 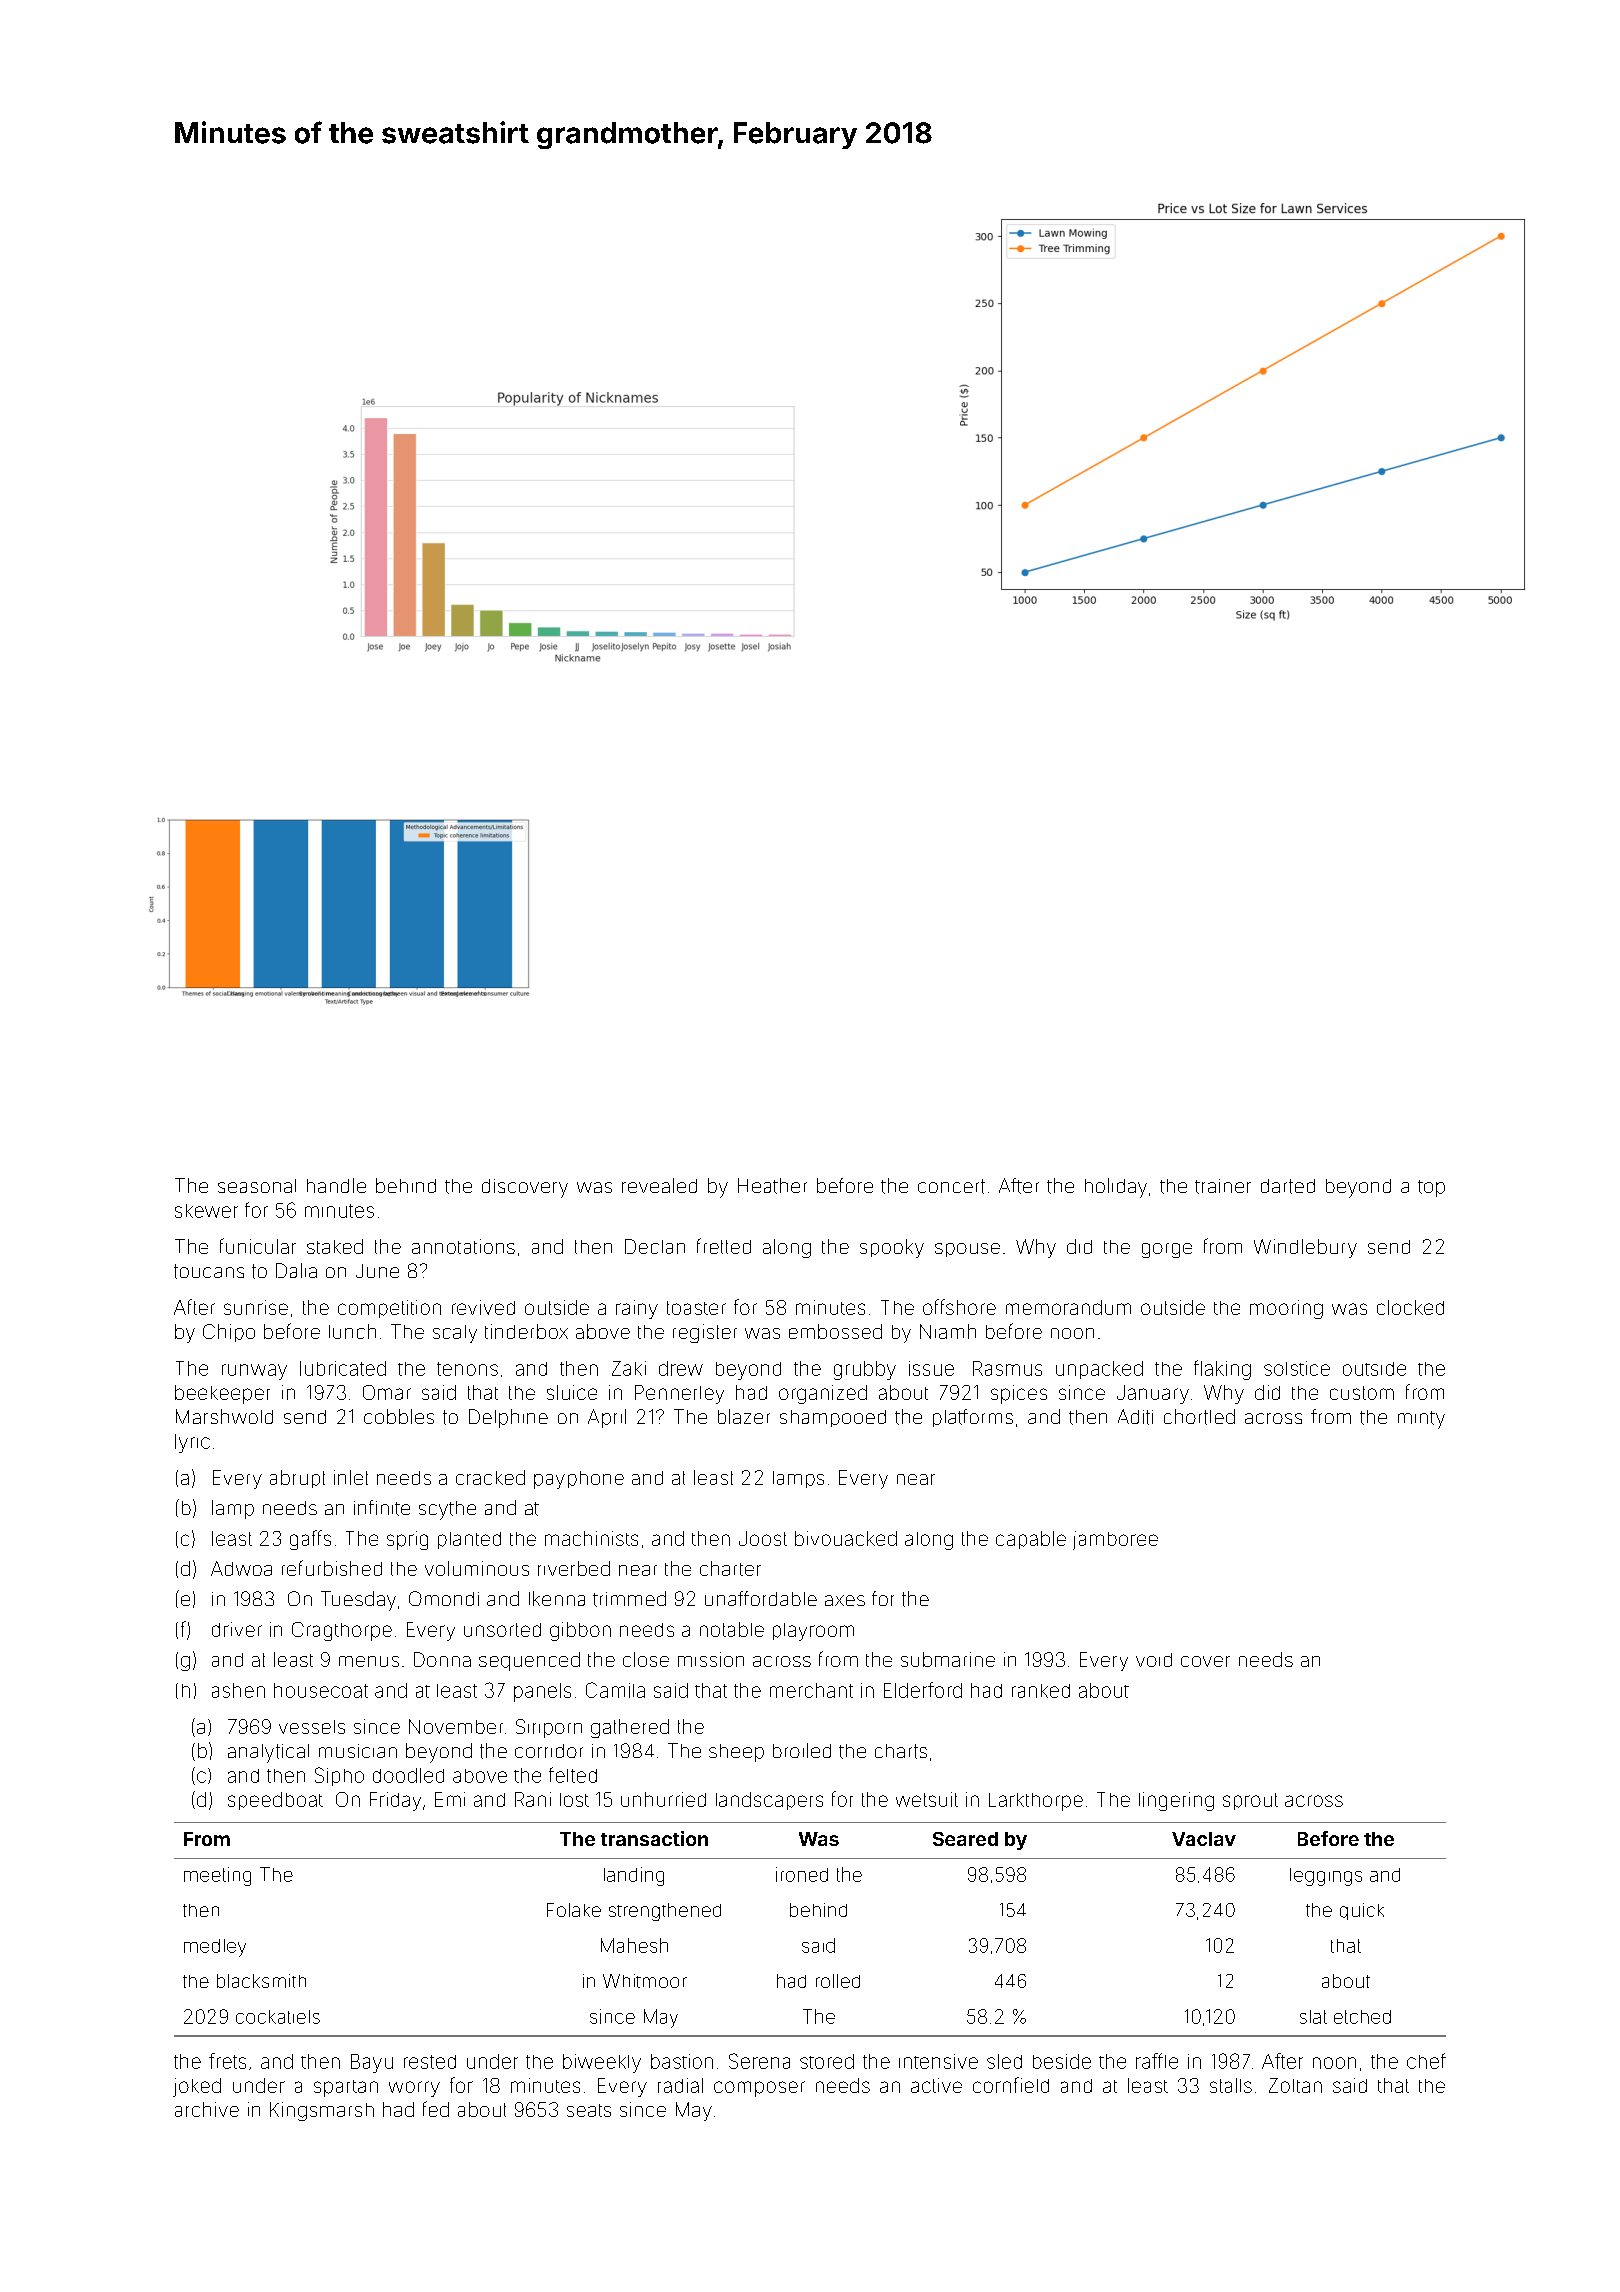 What do you see at coordinates (1421, 1420) in the document?
I see `minty` at bounding box center [1421, 1420].
